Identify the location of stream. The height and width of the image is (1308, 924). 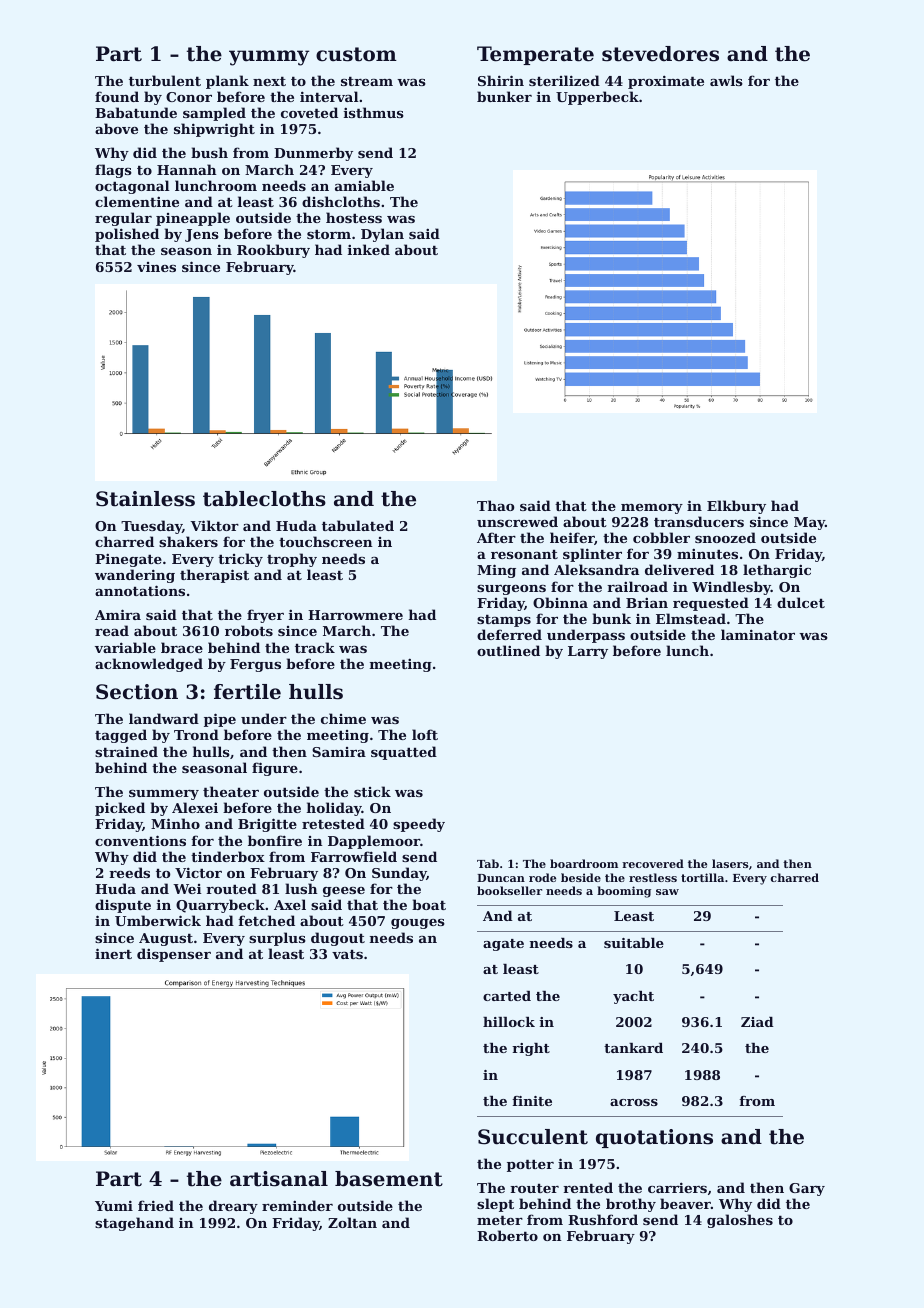
(367, 81).
